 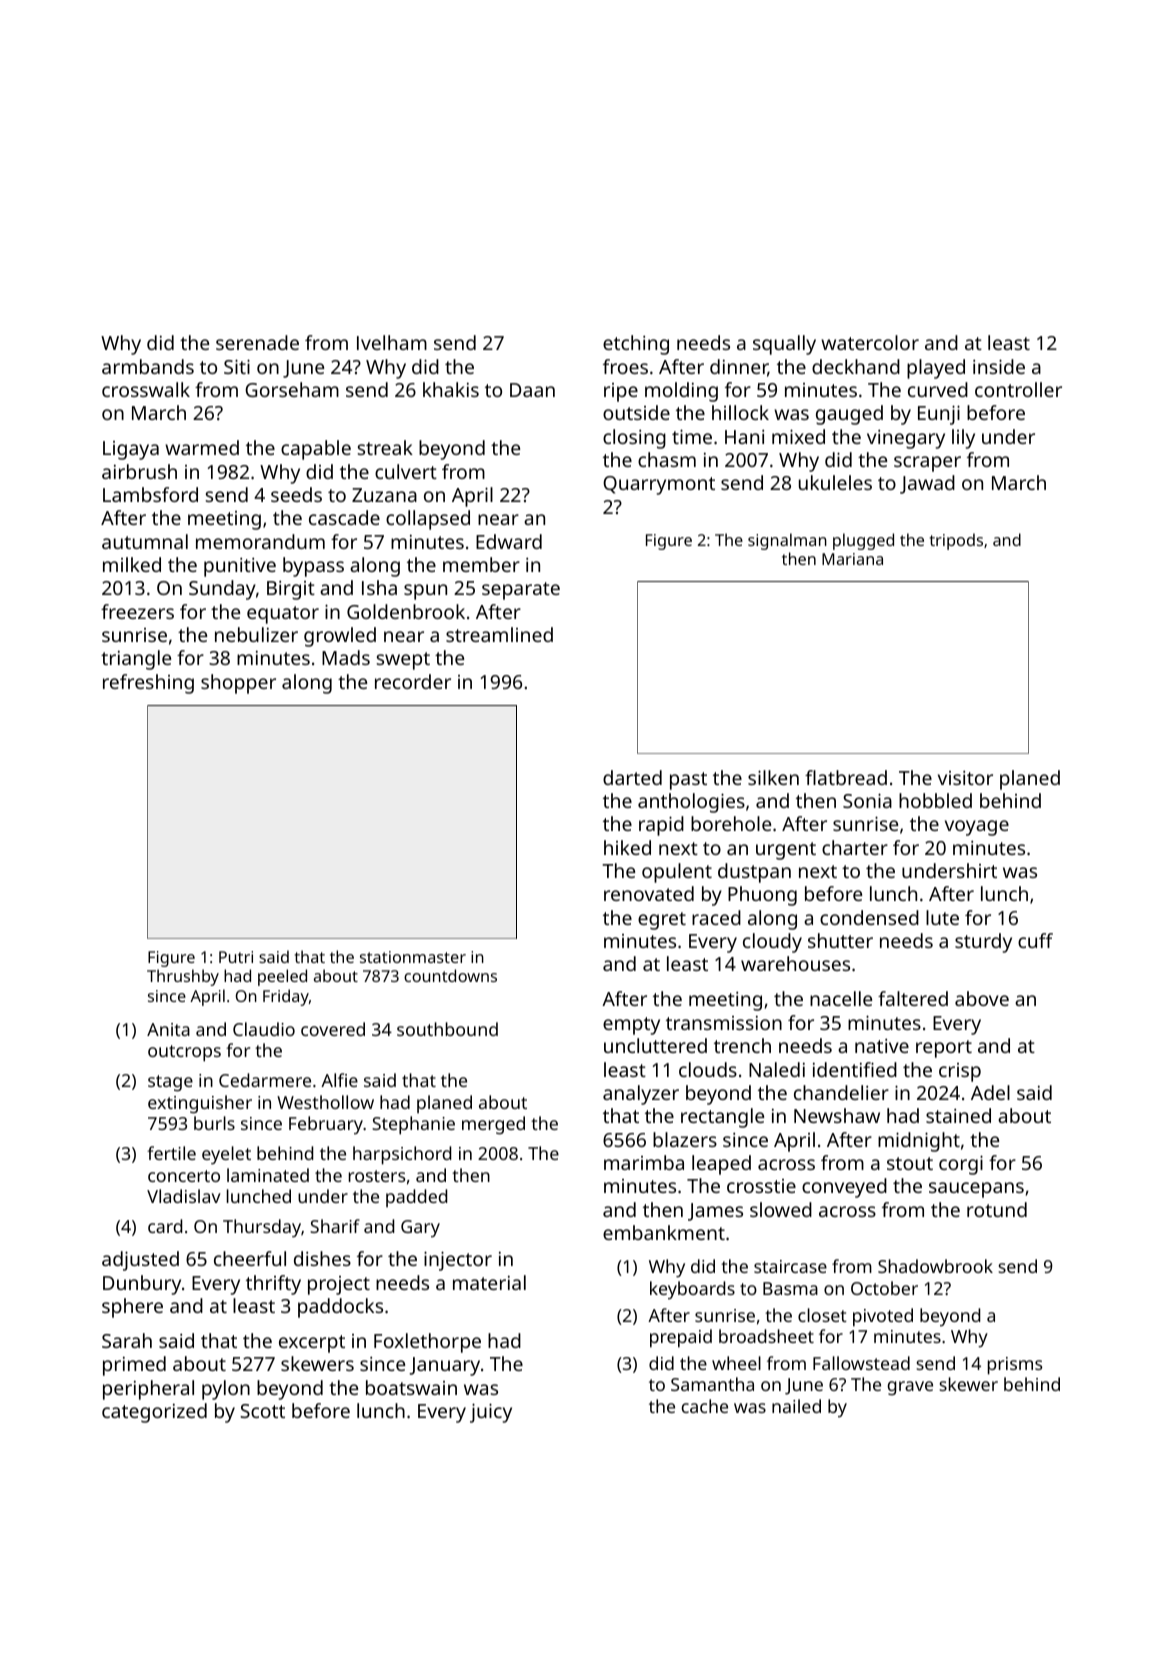 I want to click on tripods, so click(x=956, y=541).
